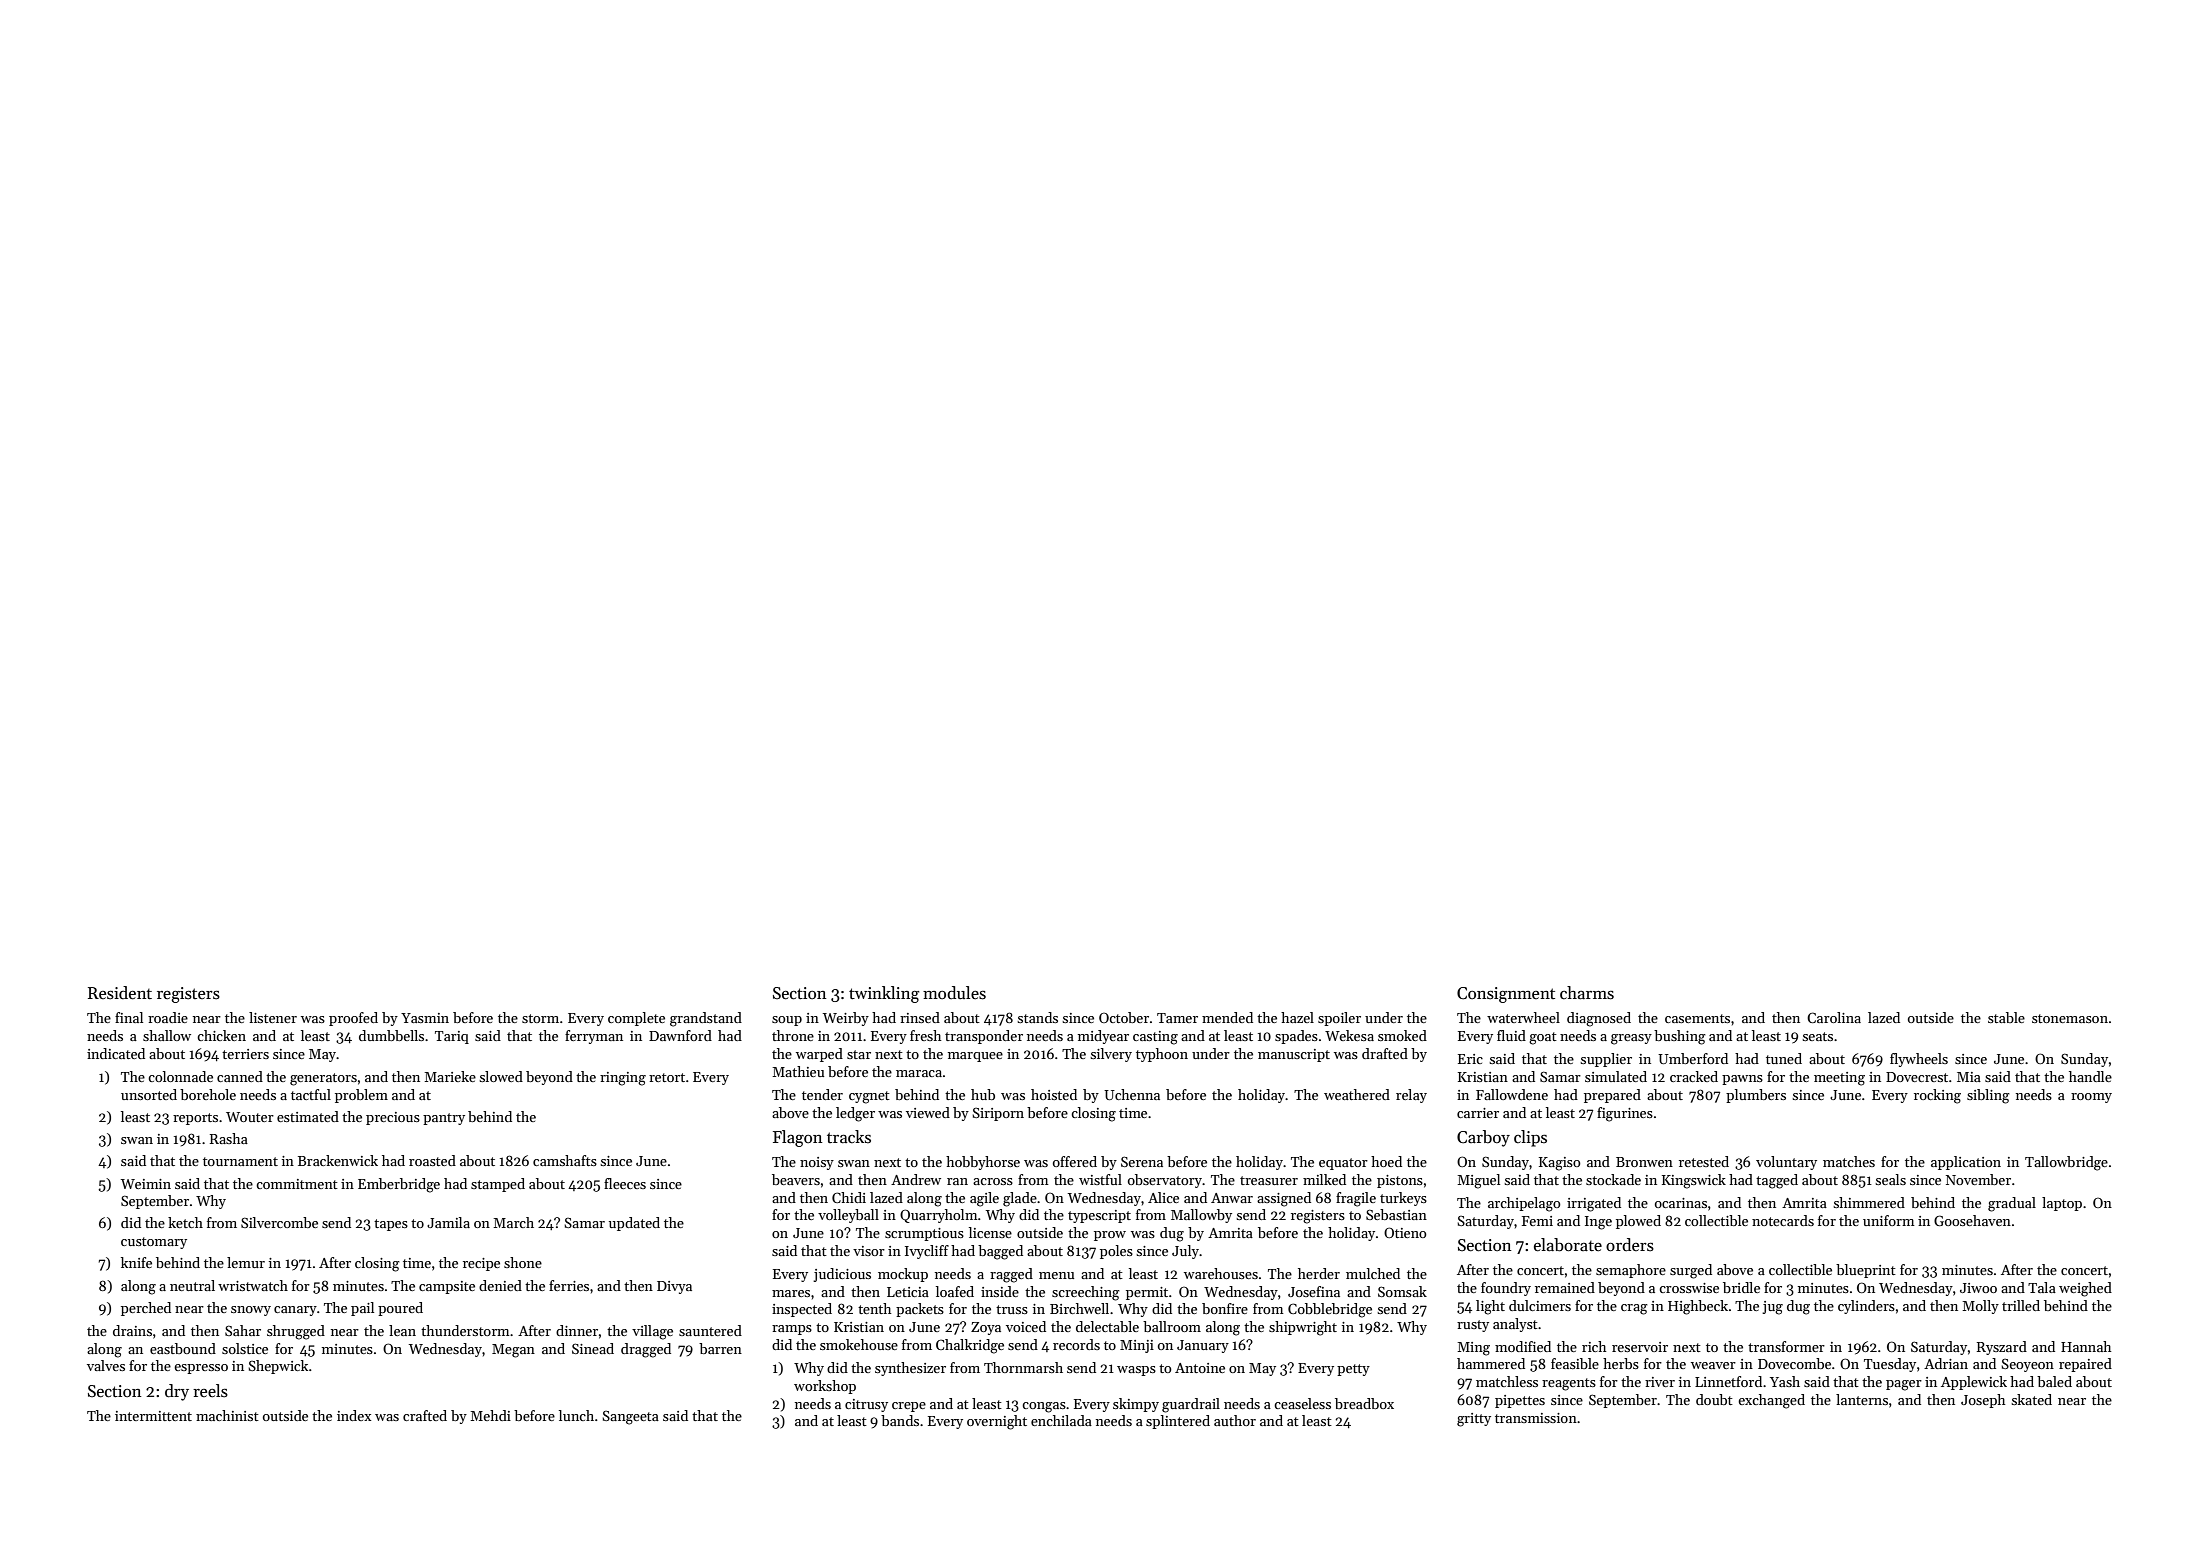 This document has width=2199, height=1555. I want to click on hobbyhorse, so click(983, 1163).
